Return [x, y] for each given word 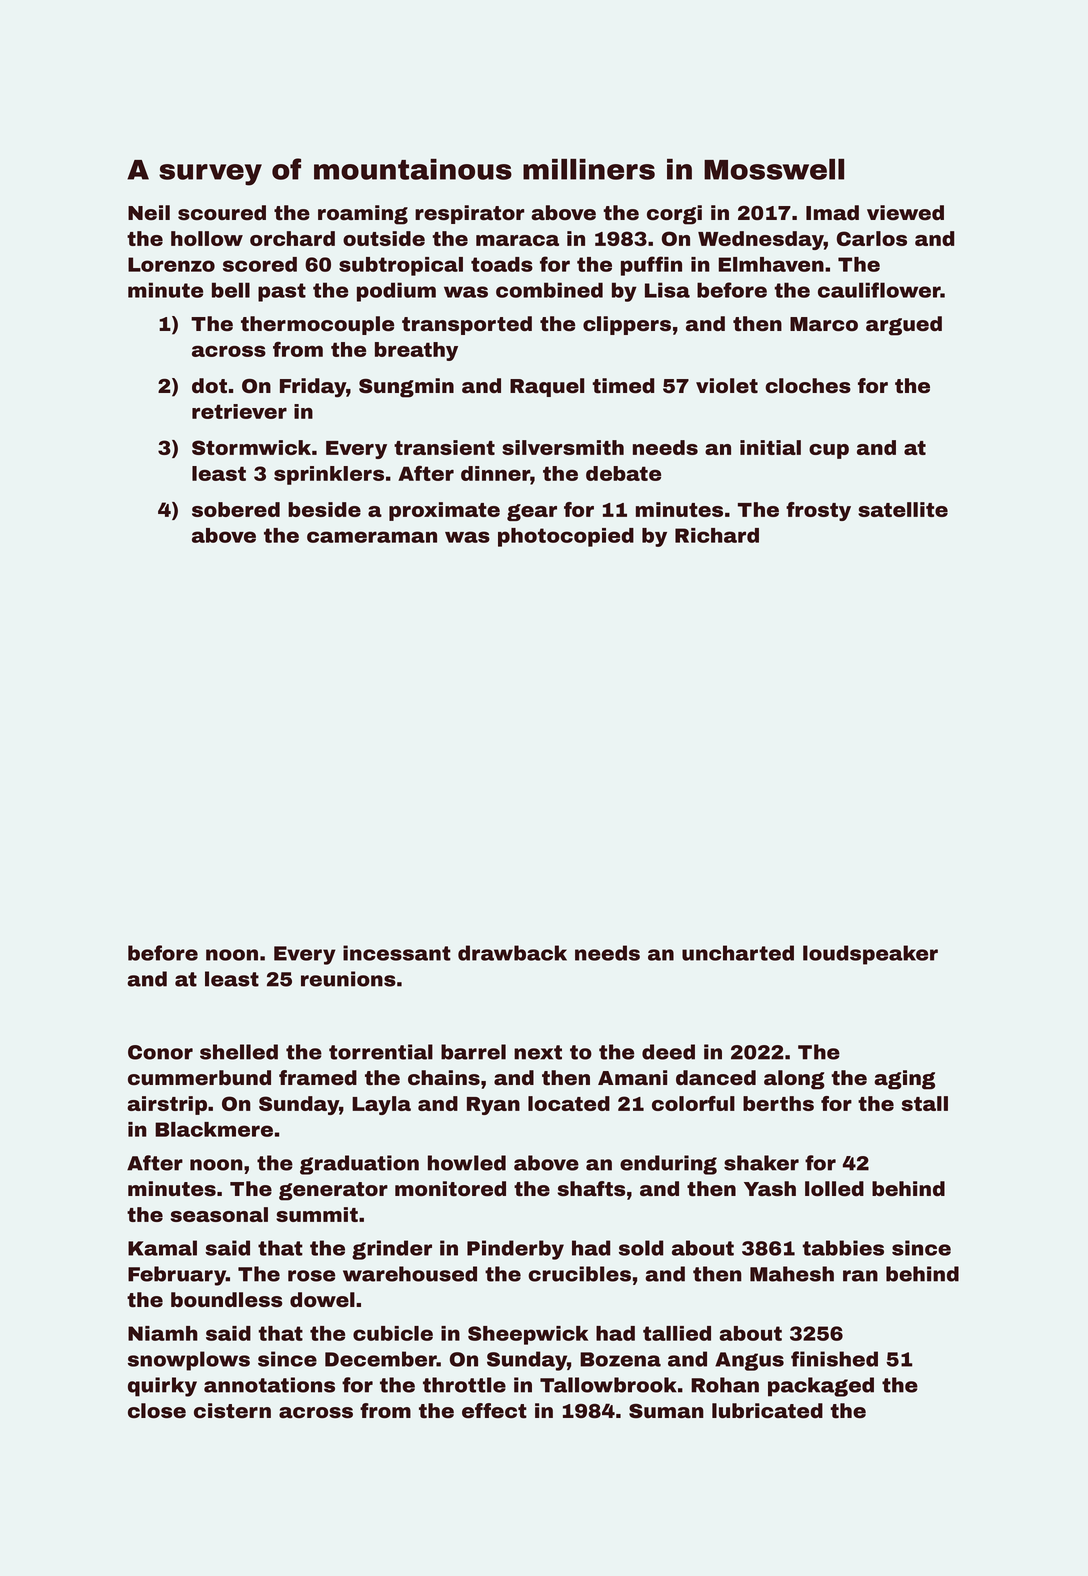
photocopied [566, 537]
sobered [236, 509]
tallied [677, 1333]
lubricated [767, 1411]
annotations [269, 1385]
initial [770, 447]
